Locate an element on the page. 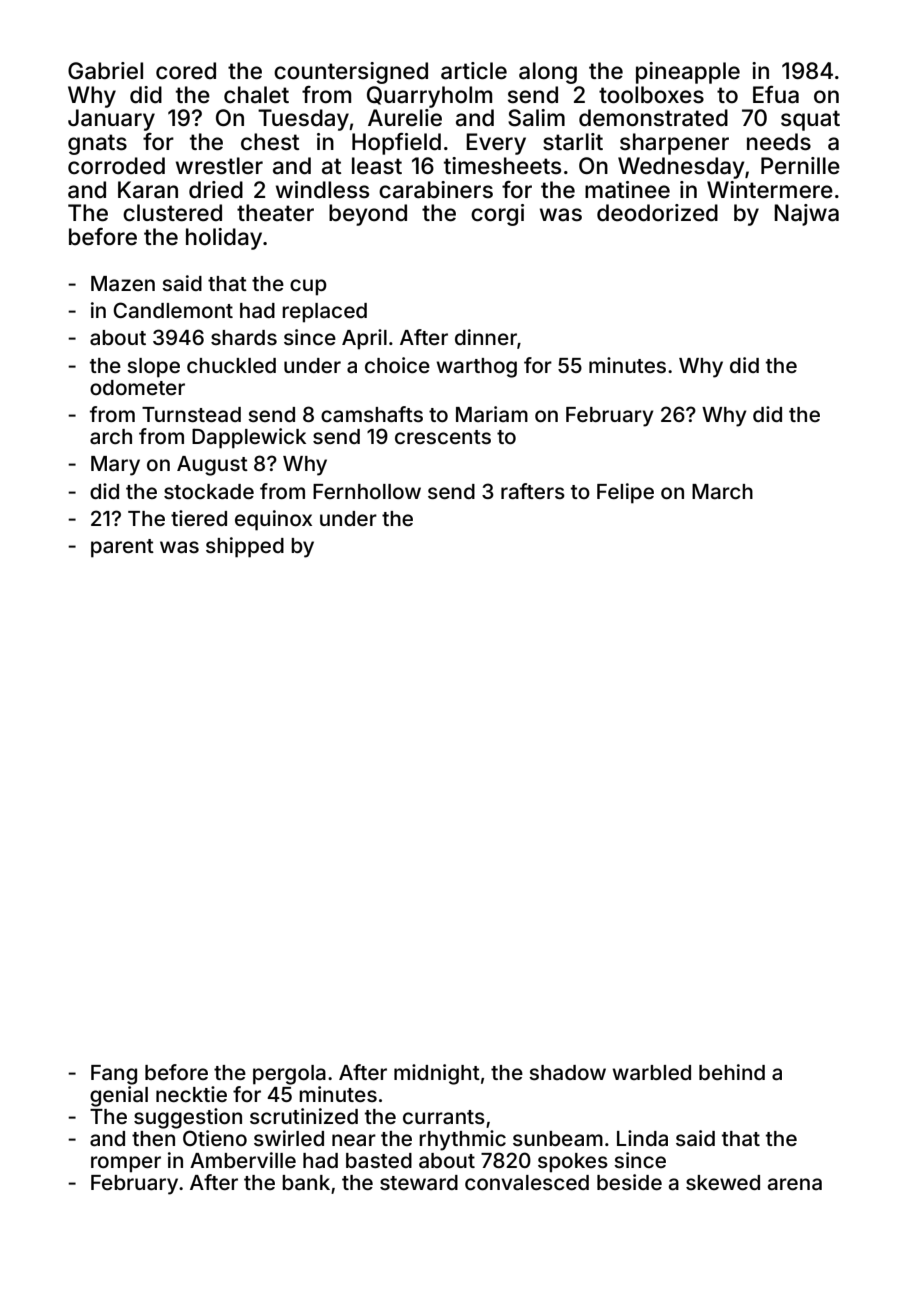 The image size is (908, 1316). convalesced is located at coordinates (527, 1183).
